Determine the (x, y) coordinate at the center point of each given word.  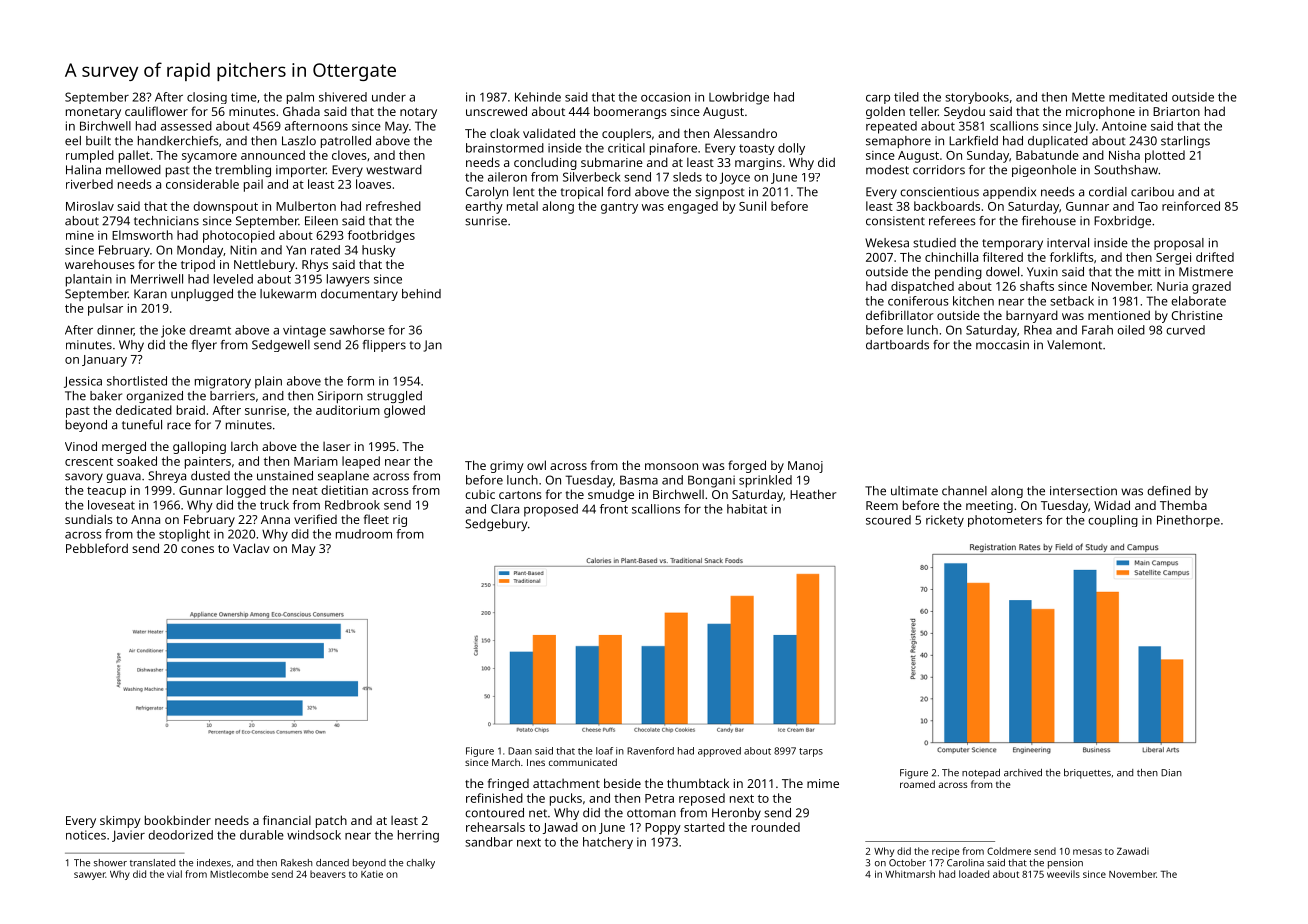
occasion (665, 97)
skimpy (120, 822)
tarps (811, 752)
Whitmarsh (910, 874)
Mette (1088, 97)
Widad (1112, 505)
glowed (404, 411)
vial (174, 874)
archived (1023, 773)
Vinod (81, 446)
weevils (1063, 874)
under (389, 97)
